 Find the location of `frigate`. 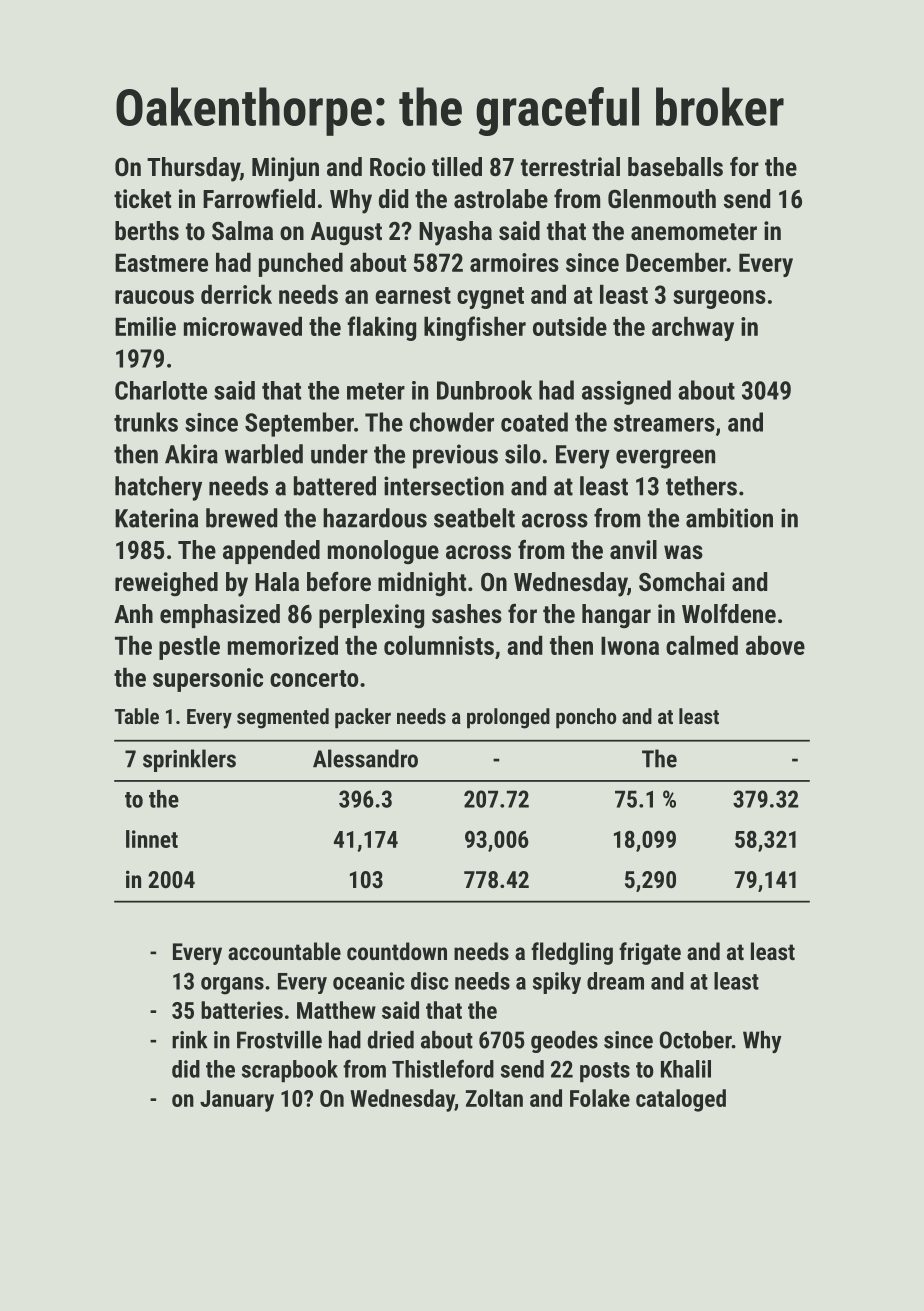

frigate is located at coordinates (650, 953).
